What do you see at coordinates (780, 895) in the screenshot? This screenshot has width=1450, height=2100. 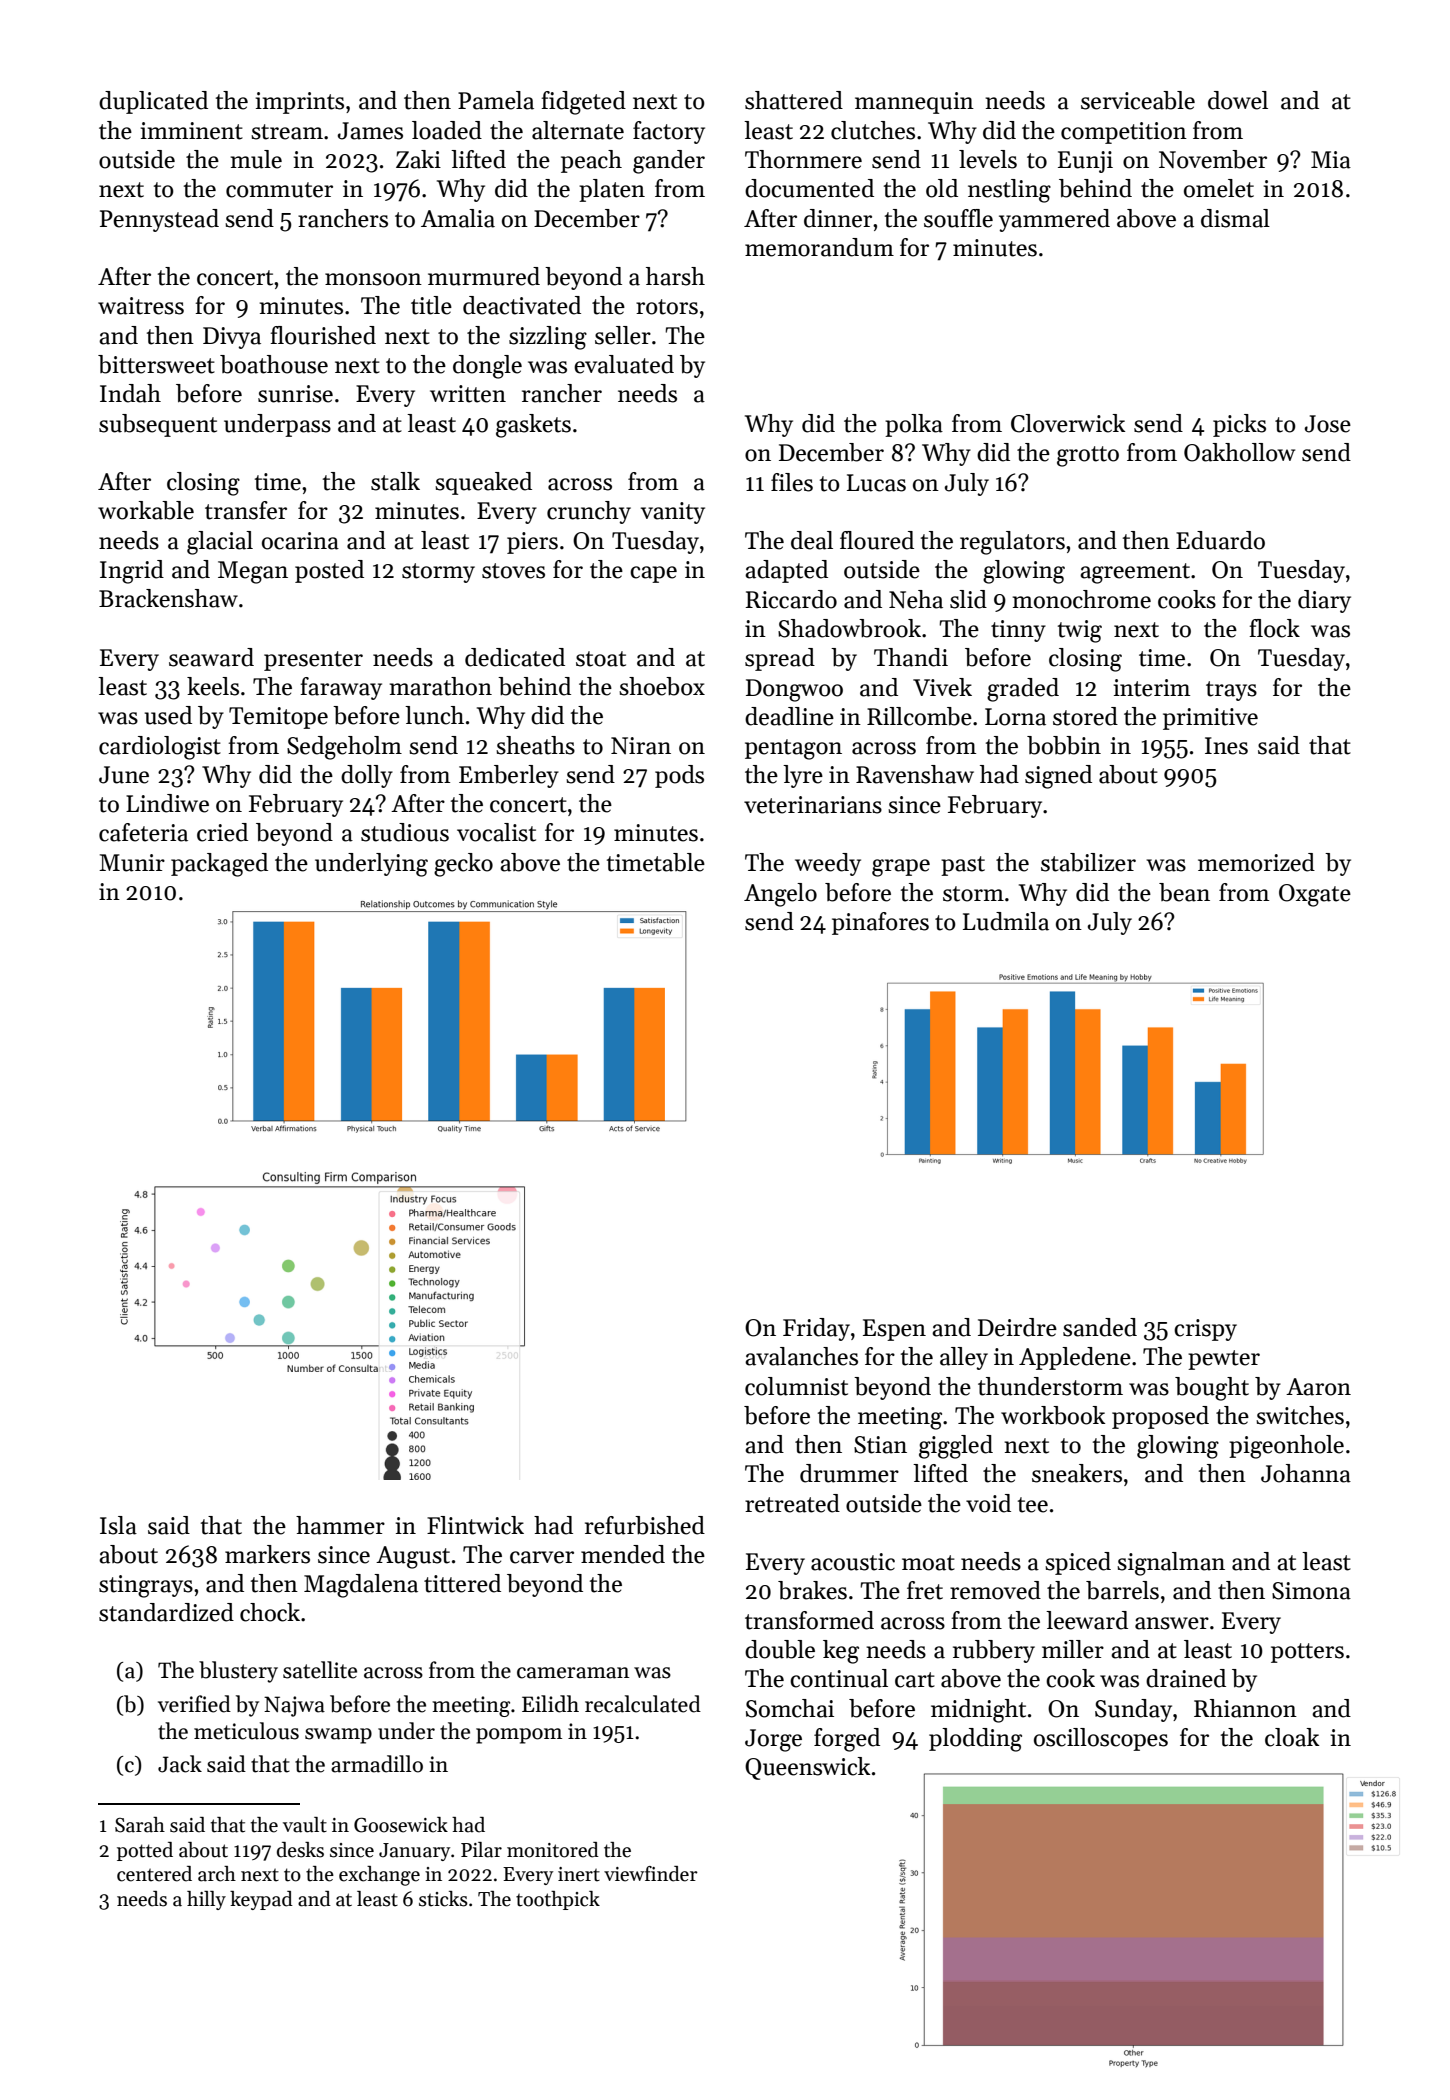 I see `Angelo` at bounding box center [780, 895].
